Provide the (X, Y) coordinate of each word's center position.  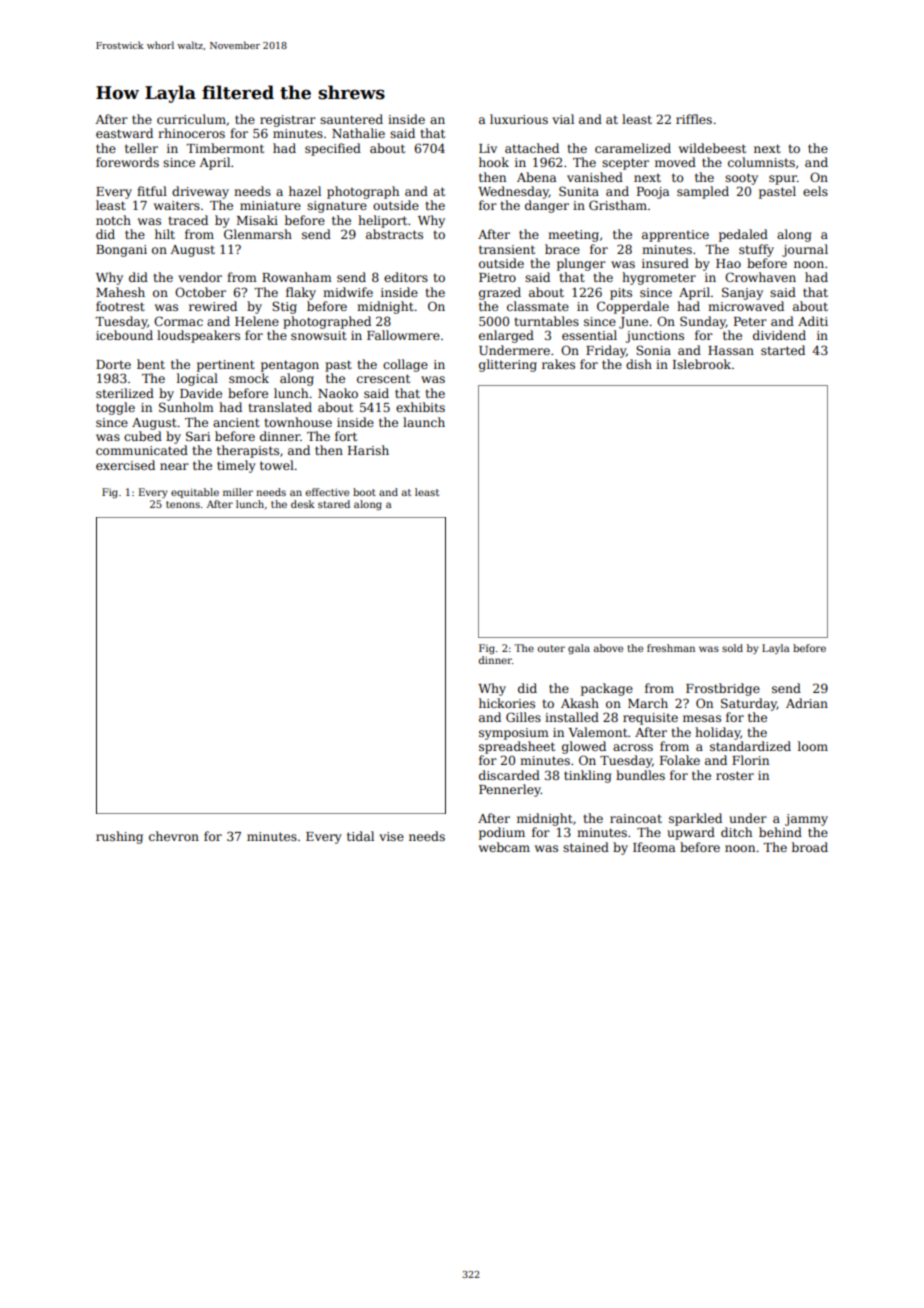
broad (810, 847)
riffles (694, 119)
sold (732, 648)
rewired (213, 306)
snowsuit (319, 335)
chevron (174, 836)
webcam (504, 847)
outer (551, 648)
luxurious (519, 119)
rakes (558, 364)
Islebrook (702, 364)
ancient (236, 422)
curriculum (191, 119)
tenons (183, 504)
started (783, 350)
